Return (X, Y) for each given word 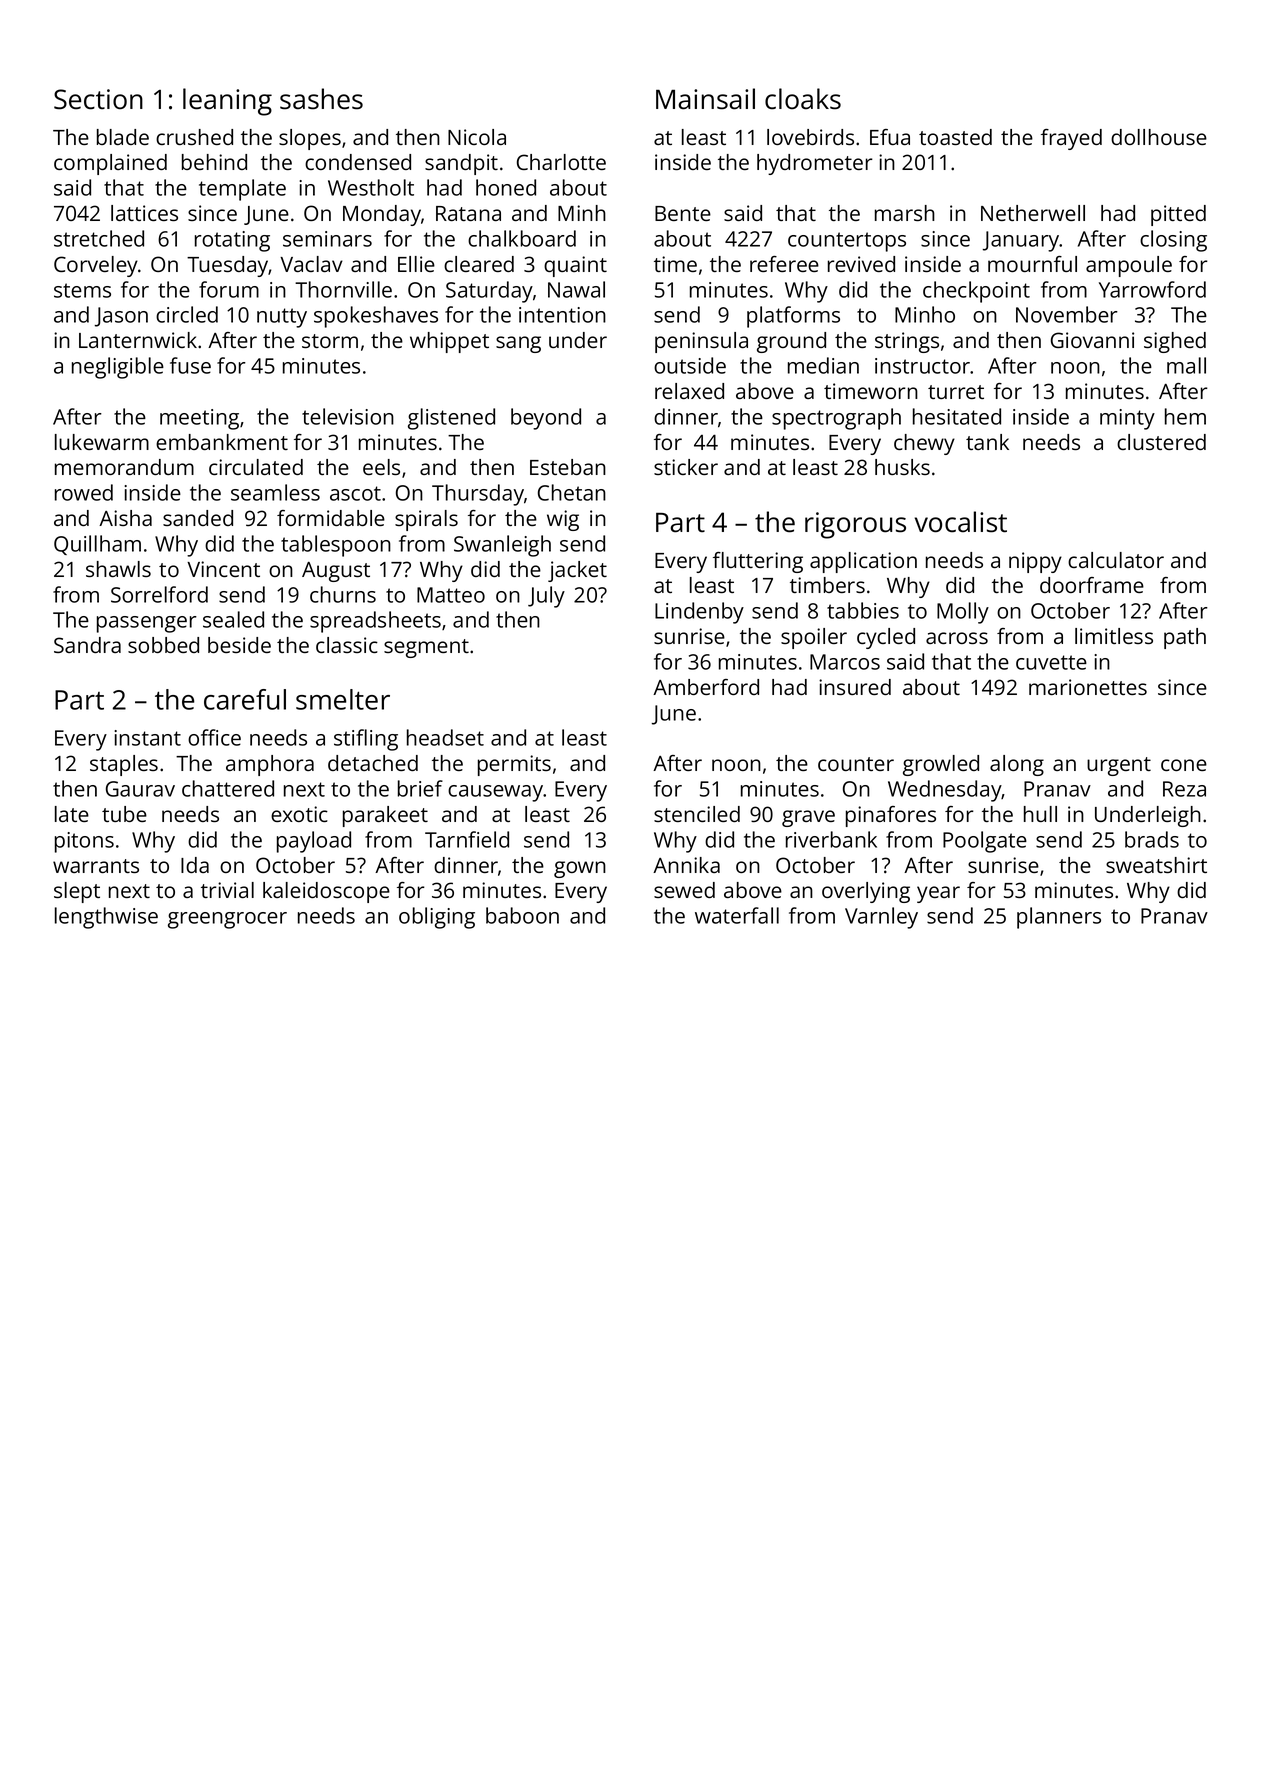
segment (426, 648)
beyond (546, 419)
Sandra (87, 645)
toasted (955, 137)
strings (907, 342)
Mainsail (705, 99)
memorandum (124, 467)
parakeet (385, 816)
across (957, 638)
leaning (227, 102)
